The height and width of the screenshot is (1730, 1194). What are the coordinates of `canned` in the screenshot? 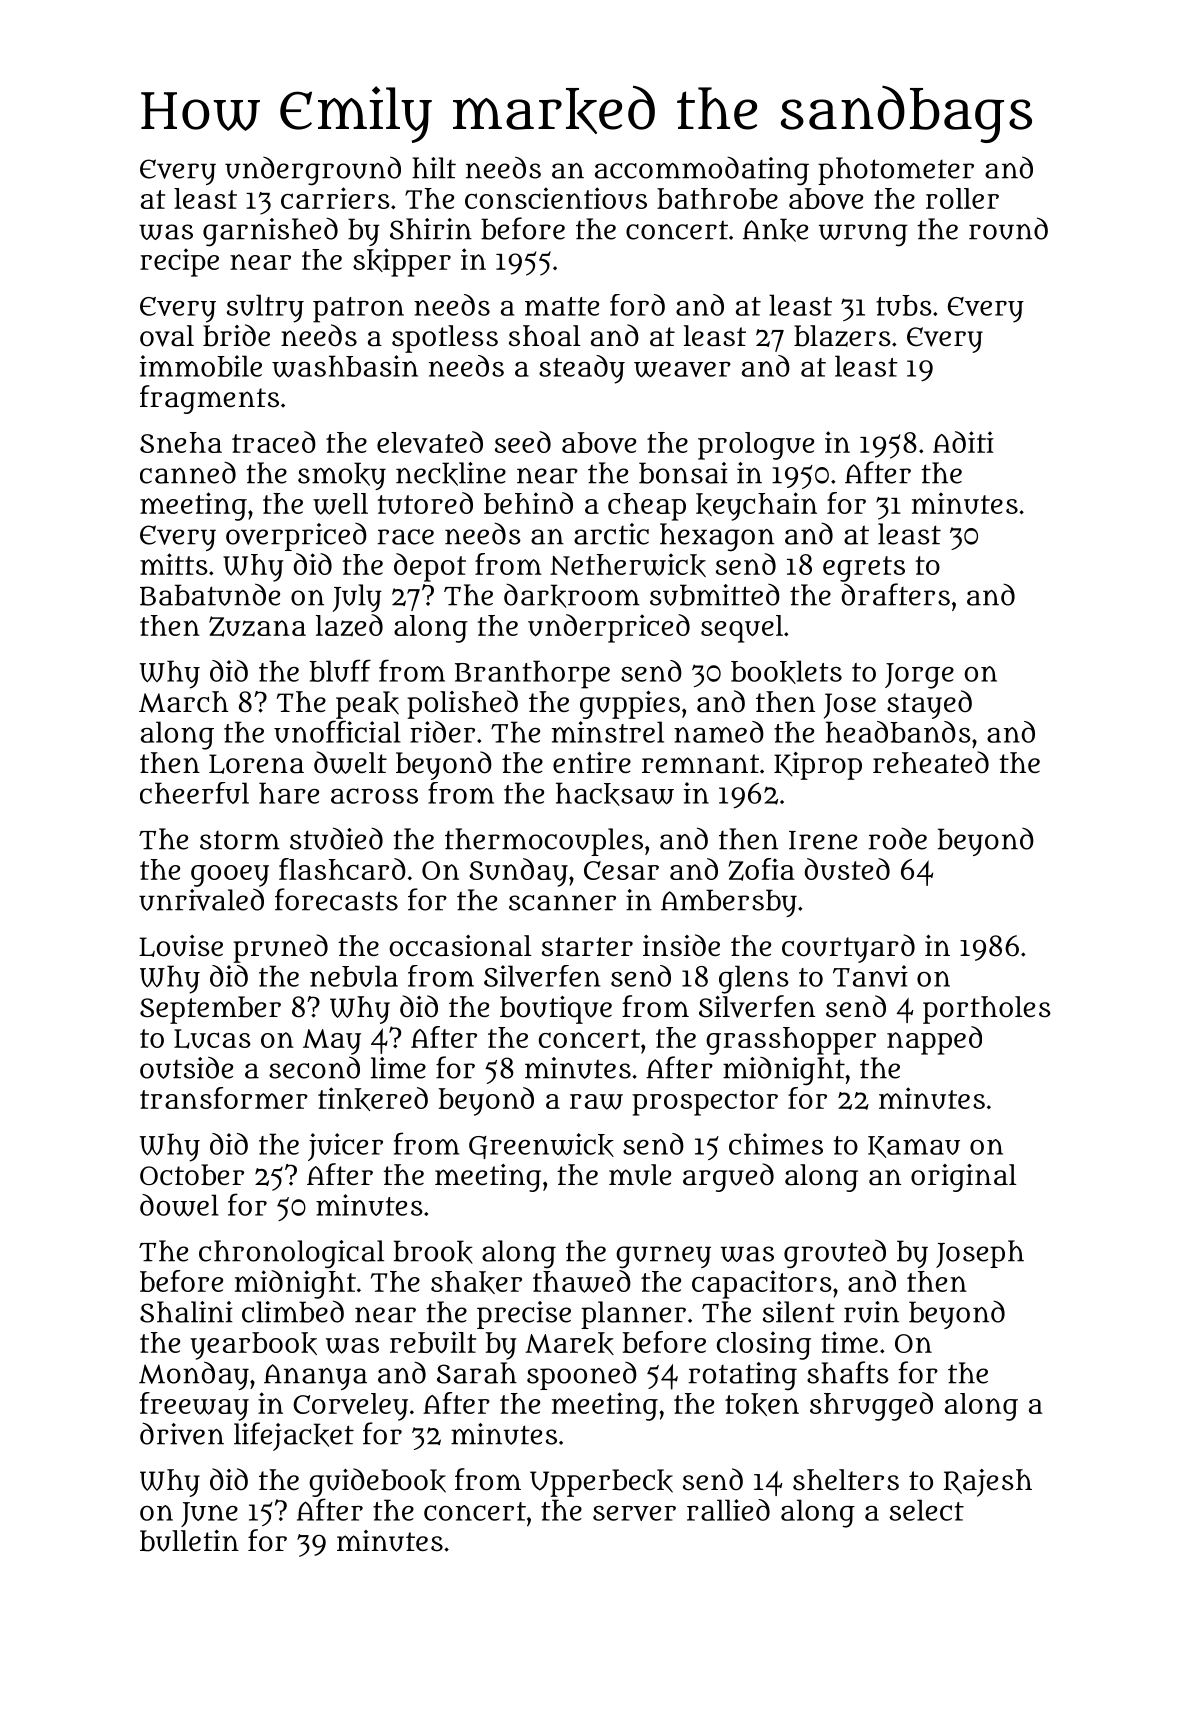 It's located at (188, 472).
